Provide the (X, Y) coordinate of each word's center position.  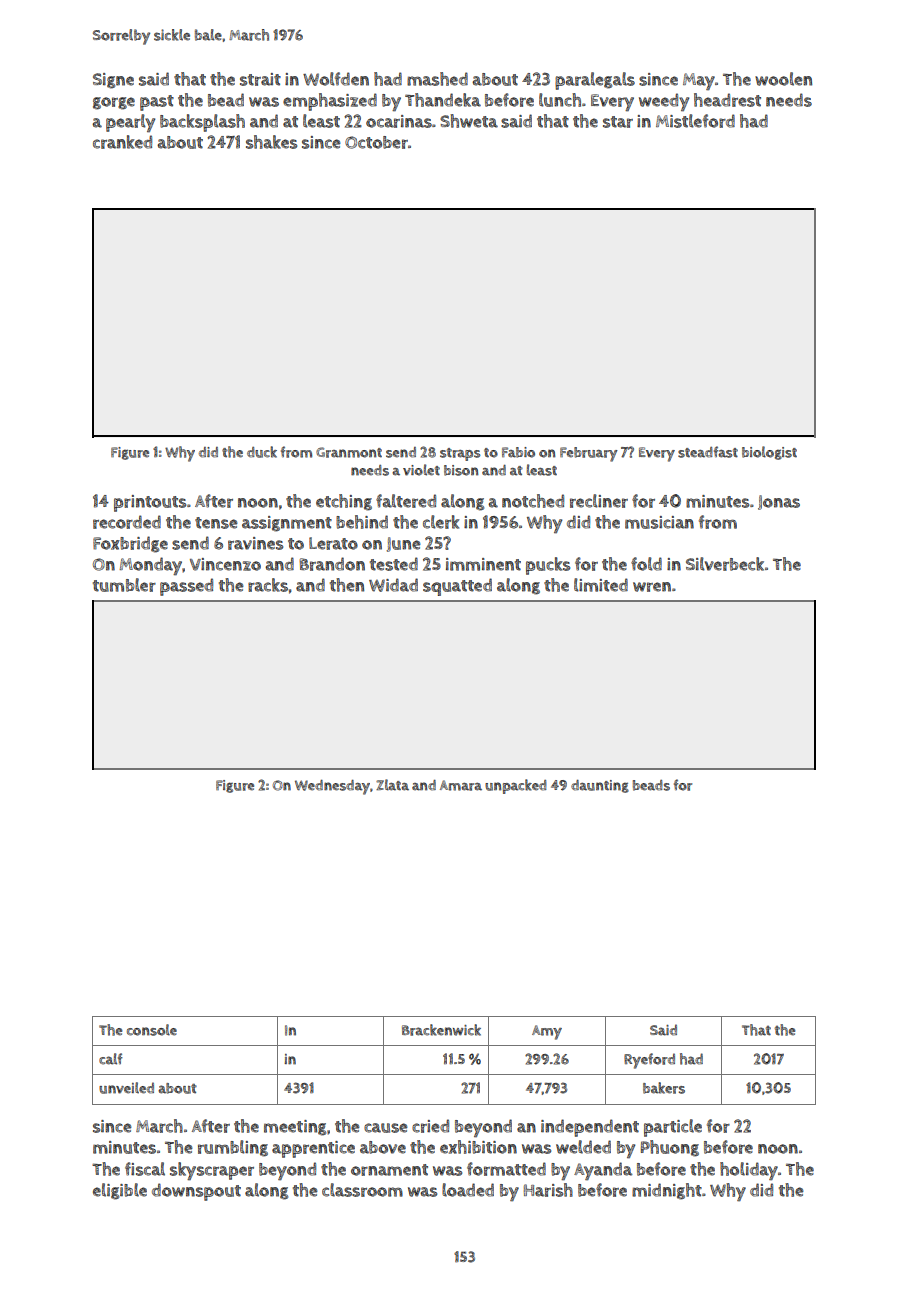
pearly (130, 123)
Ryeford (649, 1061)
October (376, 142)
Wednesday (332, 787)
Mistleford (695, 121)
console (152, 1030)
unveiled (126, 1088)
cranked (122, 142)
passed (186, 587)
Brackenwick (441, 1030)
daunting (600, 786)
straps (460, 454)
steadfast (708, 452)
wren (652, 587)
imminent (483, 564)
